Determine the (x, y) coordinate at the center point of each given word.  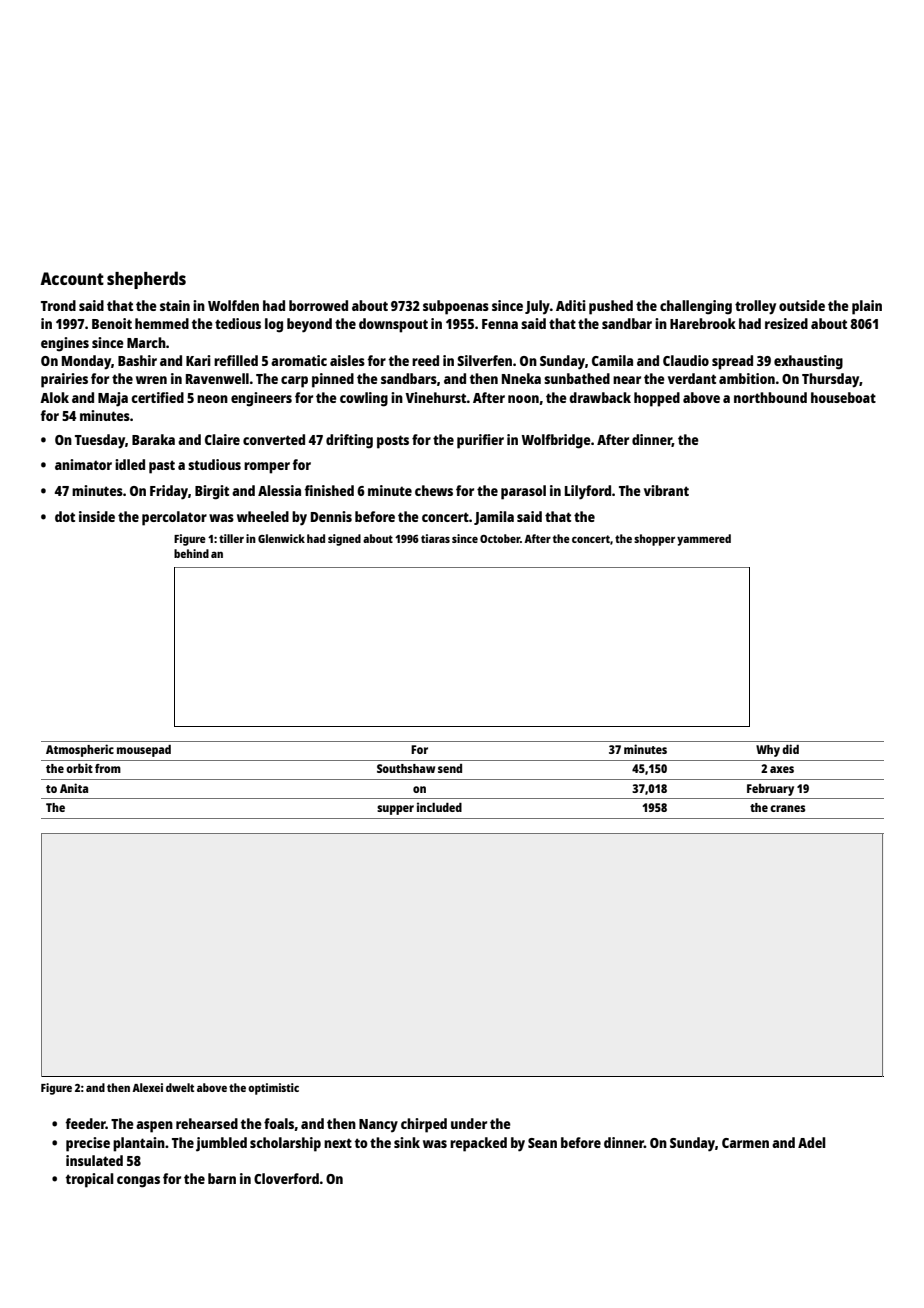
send (450, 768)
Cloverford (286, 1178)
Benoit (112, 323)
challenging (696, 307)
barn (222, 1178)
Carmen (745, 1143)
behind (191, 553)
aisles (347, 360)
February (770, 790)
